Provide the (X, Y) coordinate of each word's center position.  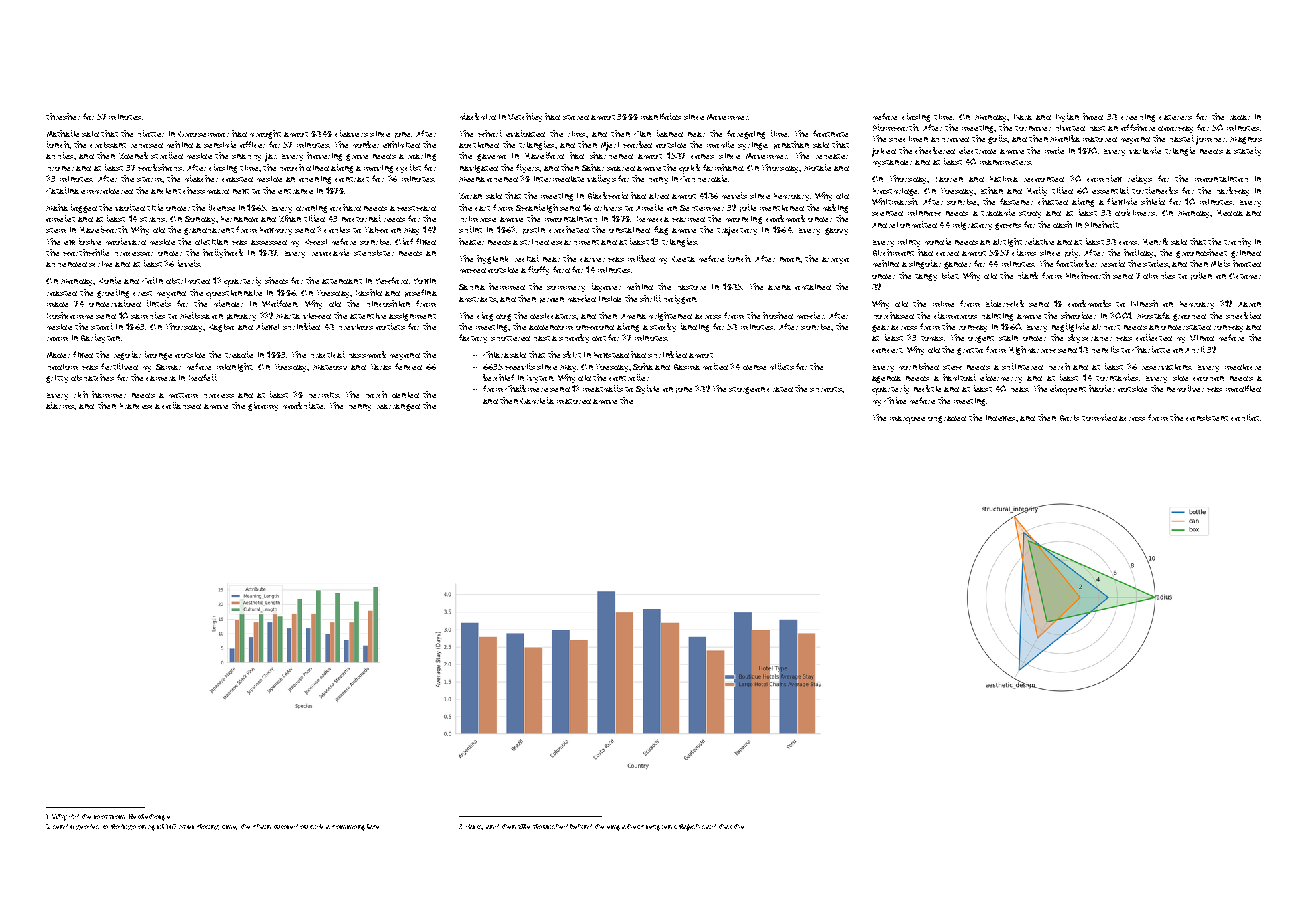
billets (782, 366)
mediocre (1243, 367)
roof (101, 817)
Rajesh (689, 827)
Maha (57, 207)
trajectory (737, 231)
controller (629, 377)
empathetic (625, 827)
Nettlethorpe (149, 817)
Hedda (1230, 213)
